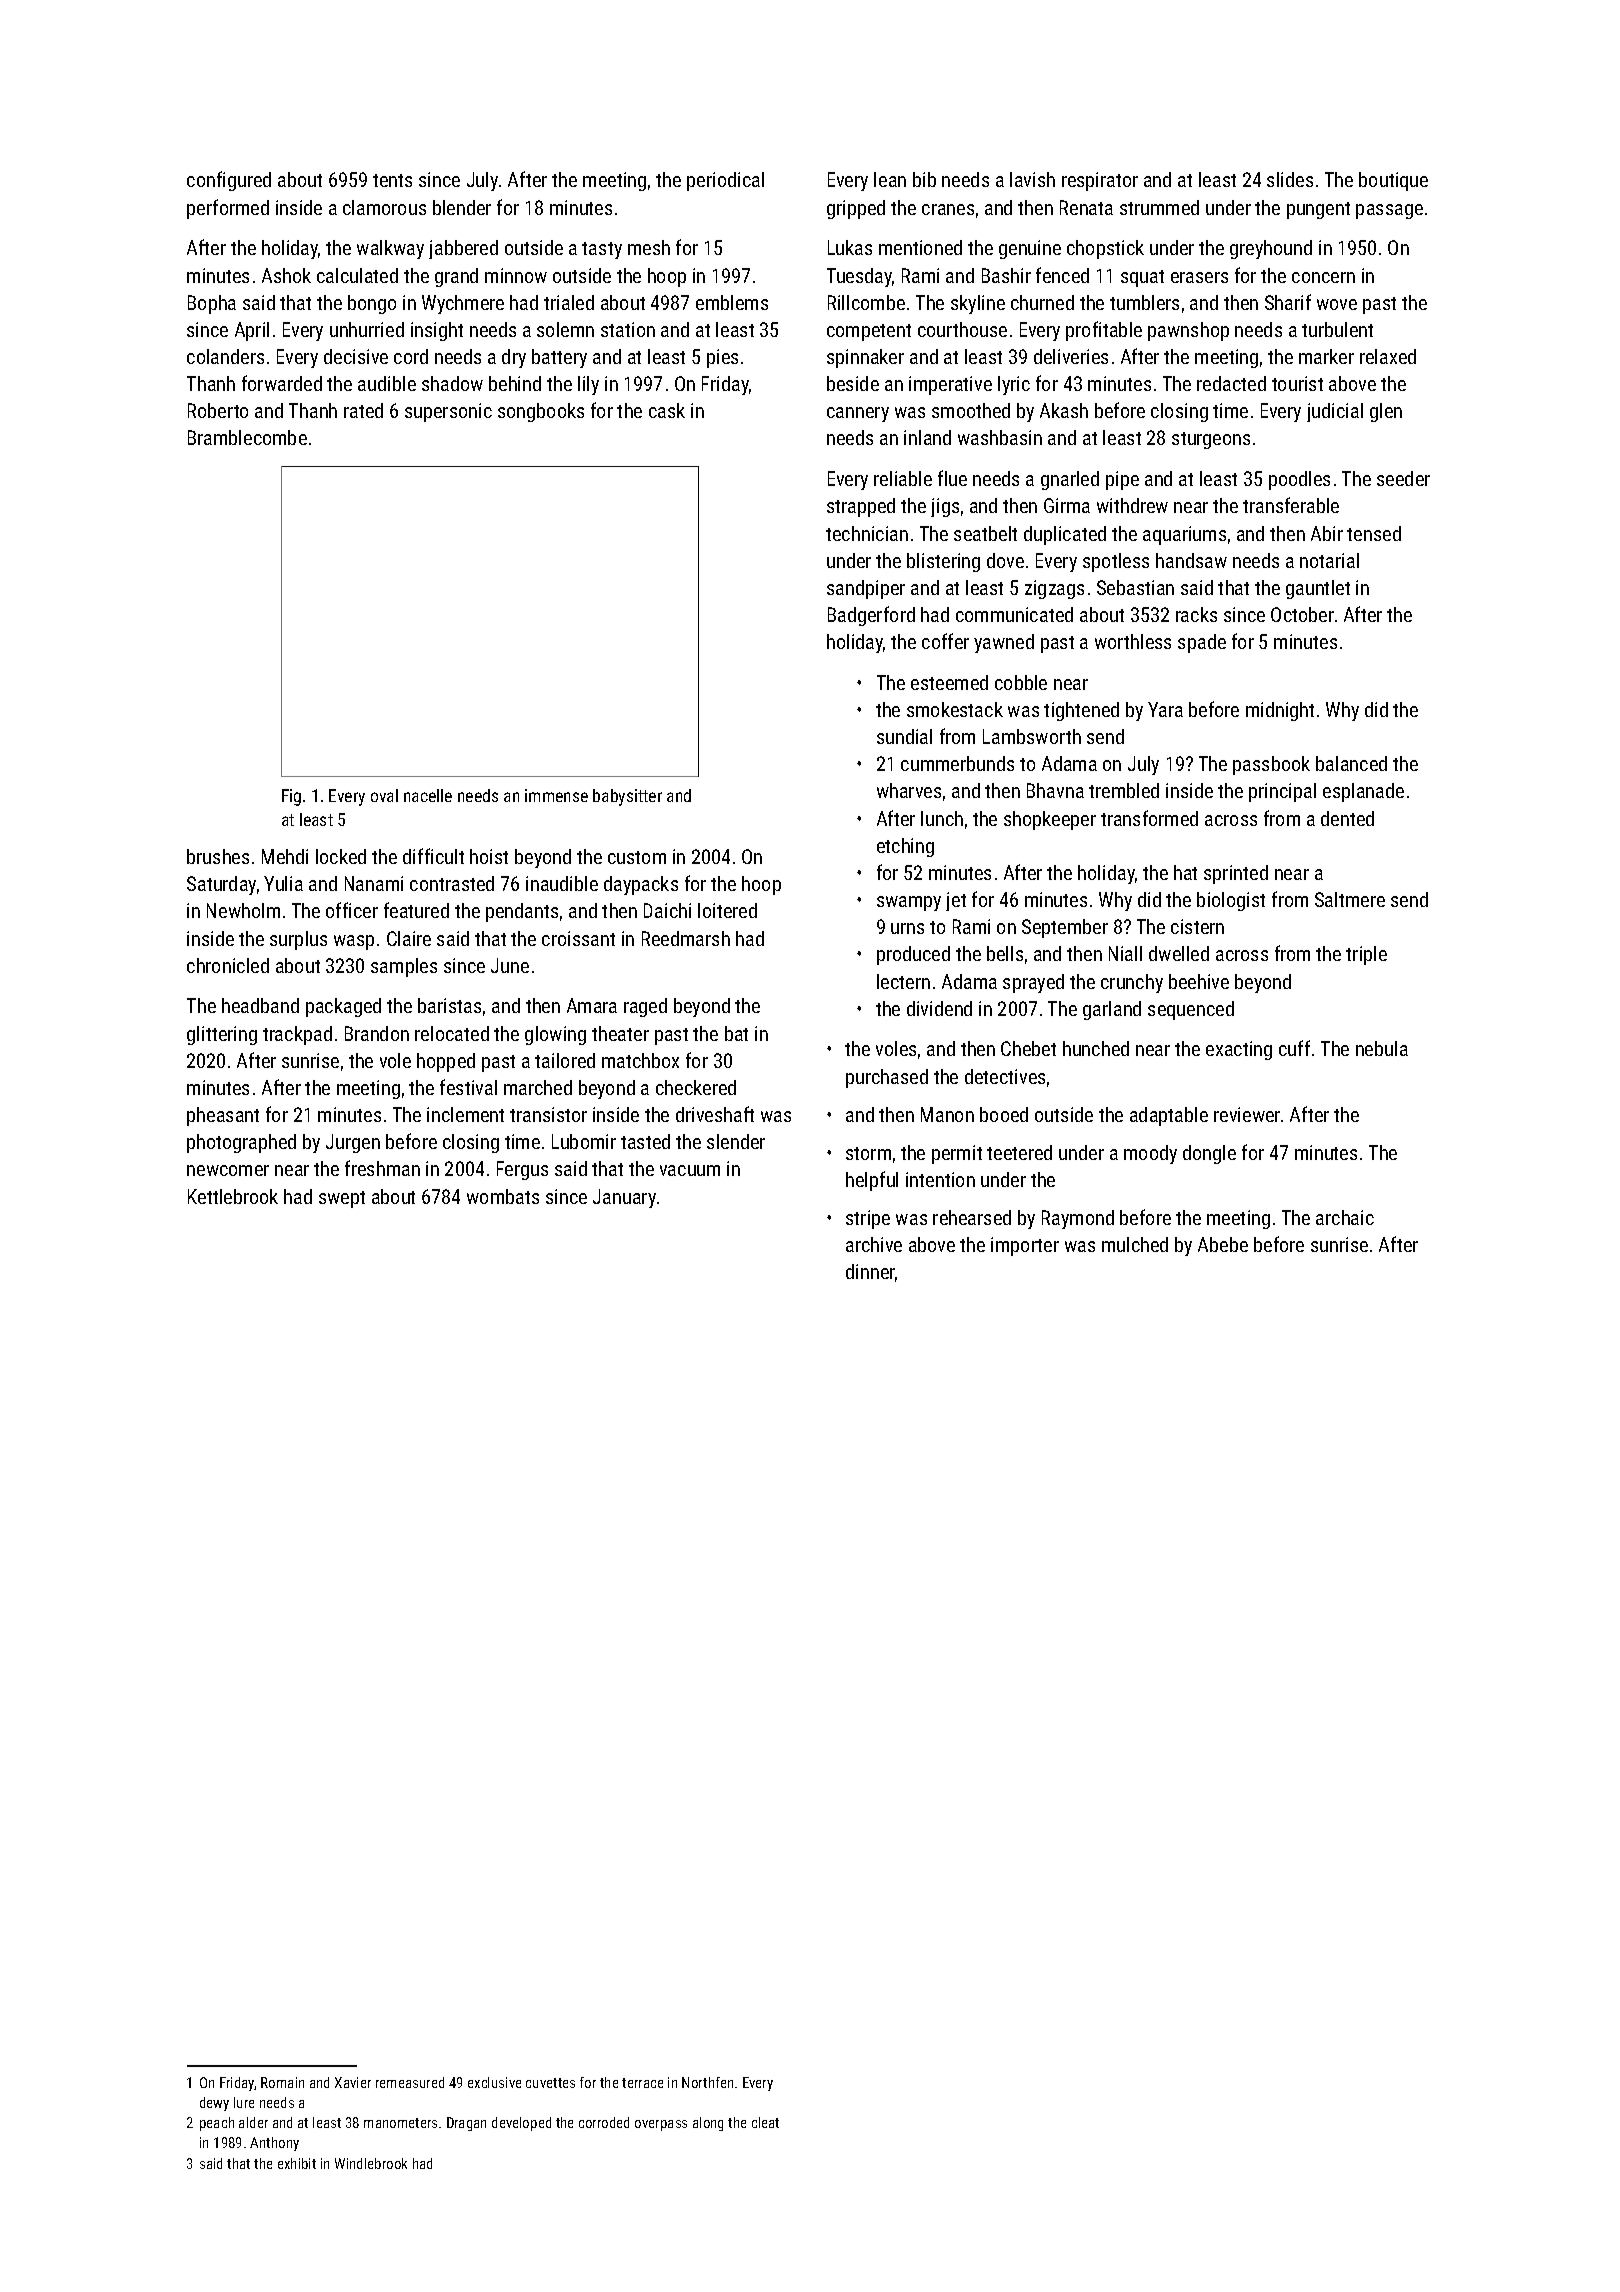 The image size is (1620, 2292). Describe the element at coordinates (342, 1199) in the page. I see `swept` at that location.
